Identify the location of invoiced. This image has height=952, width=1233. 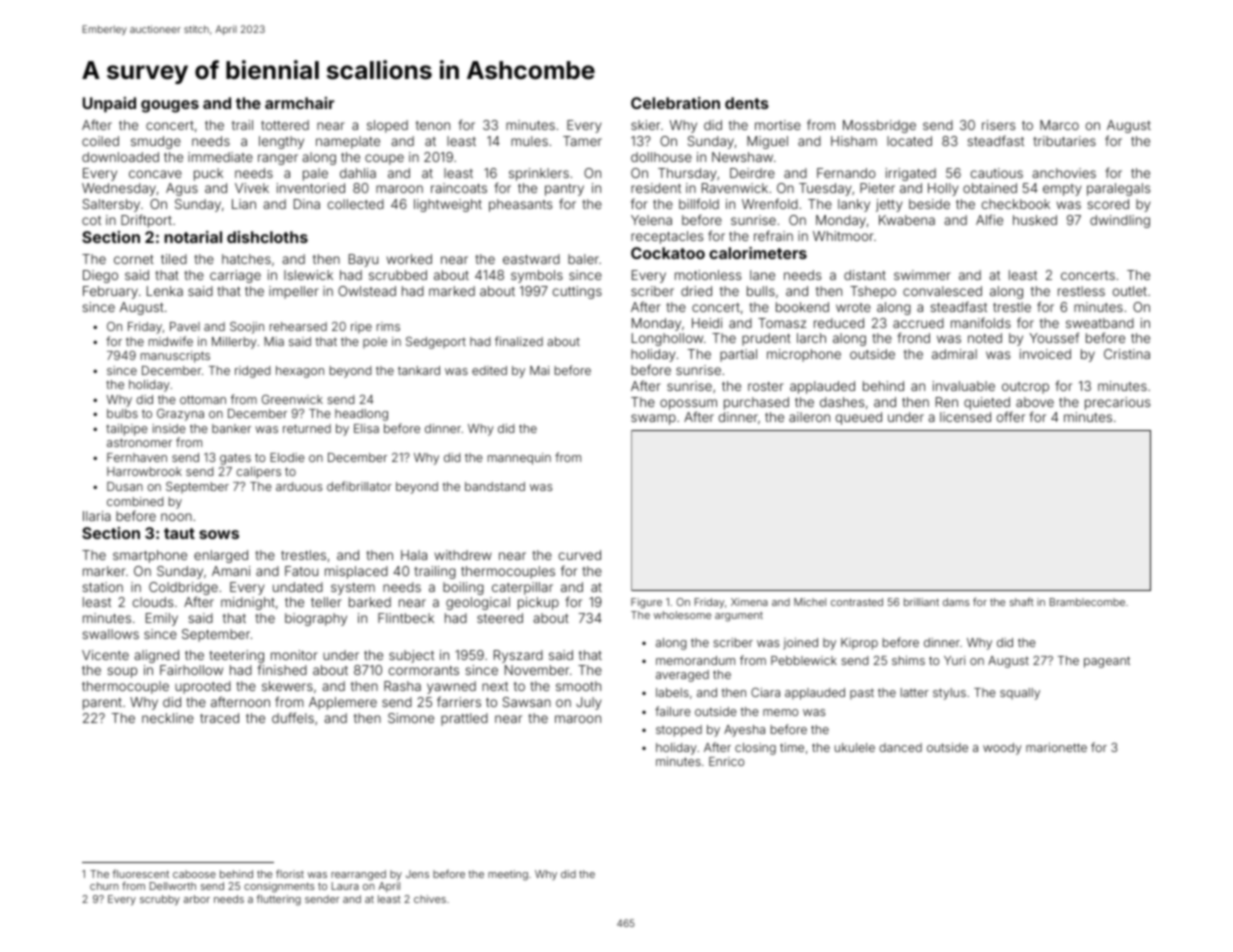
(1045, 354).
